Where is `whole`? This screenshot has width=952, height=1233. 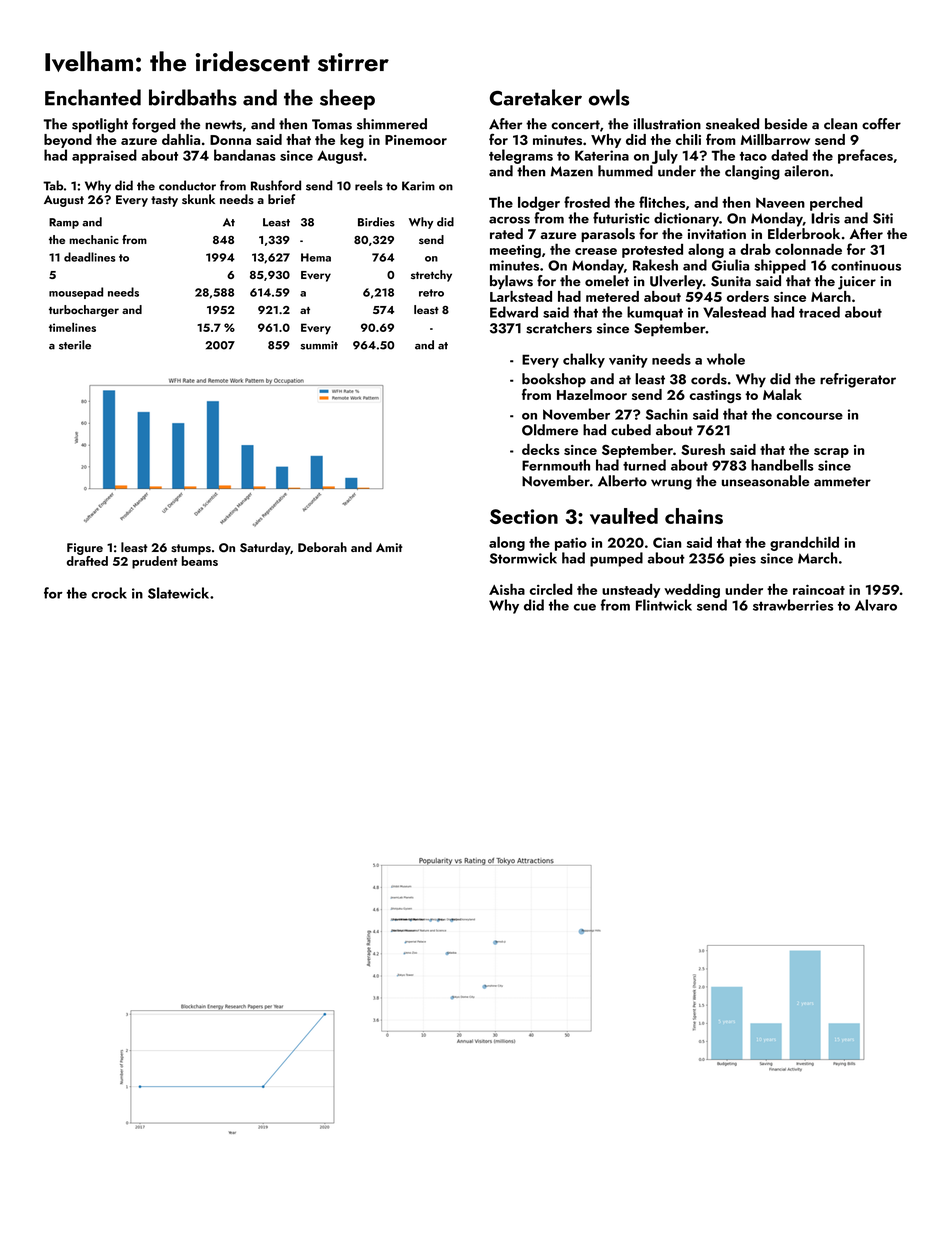
whole is located at coordinates (726, 359).
